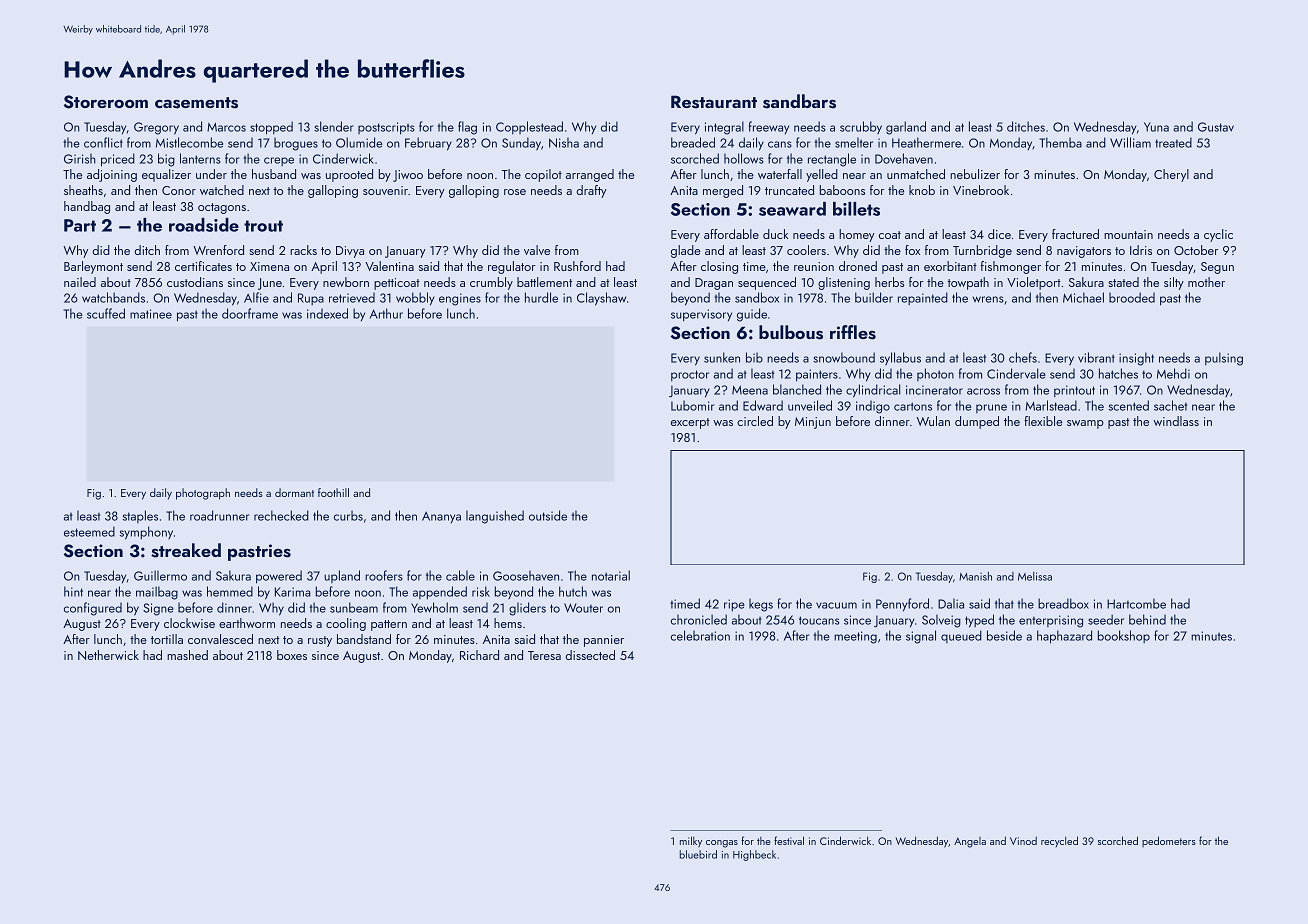  I want to click on supervisory, so click(701, 315).
